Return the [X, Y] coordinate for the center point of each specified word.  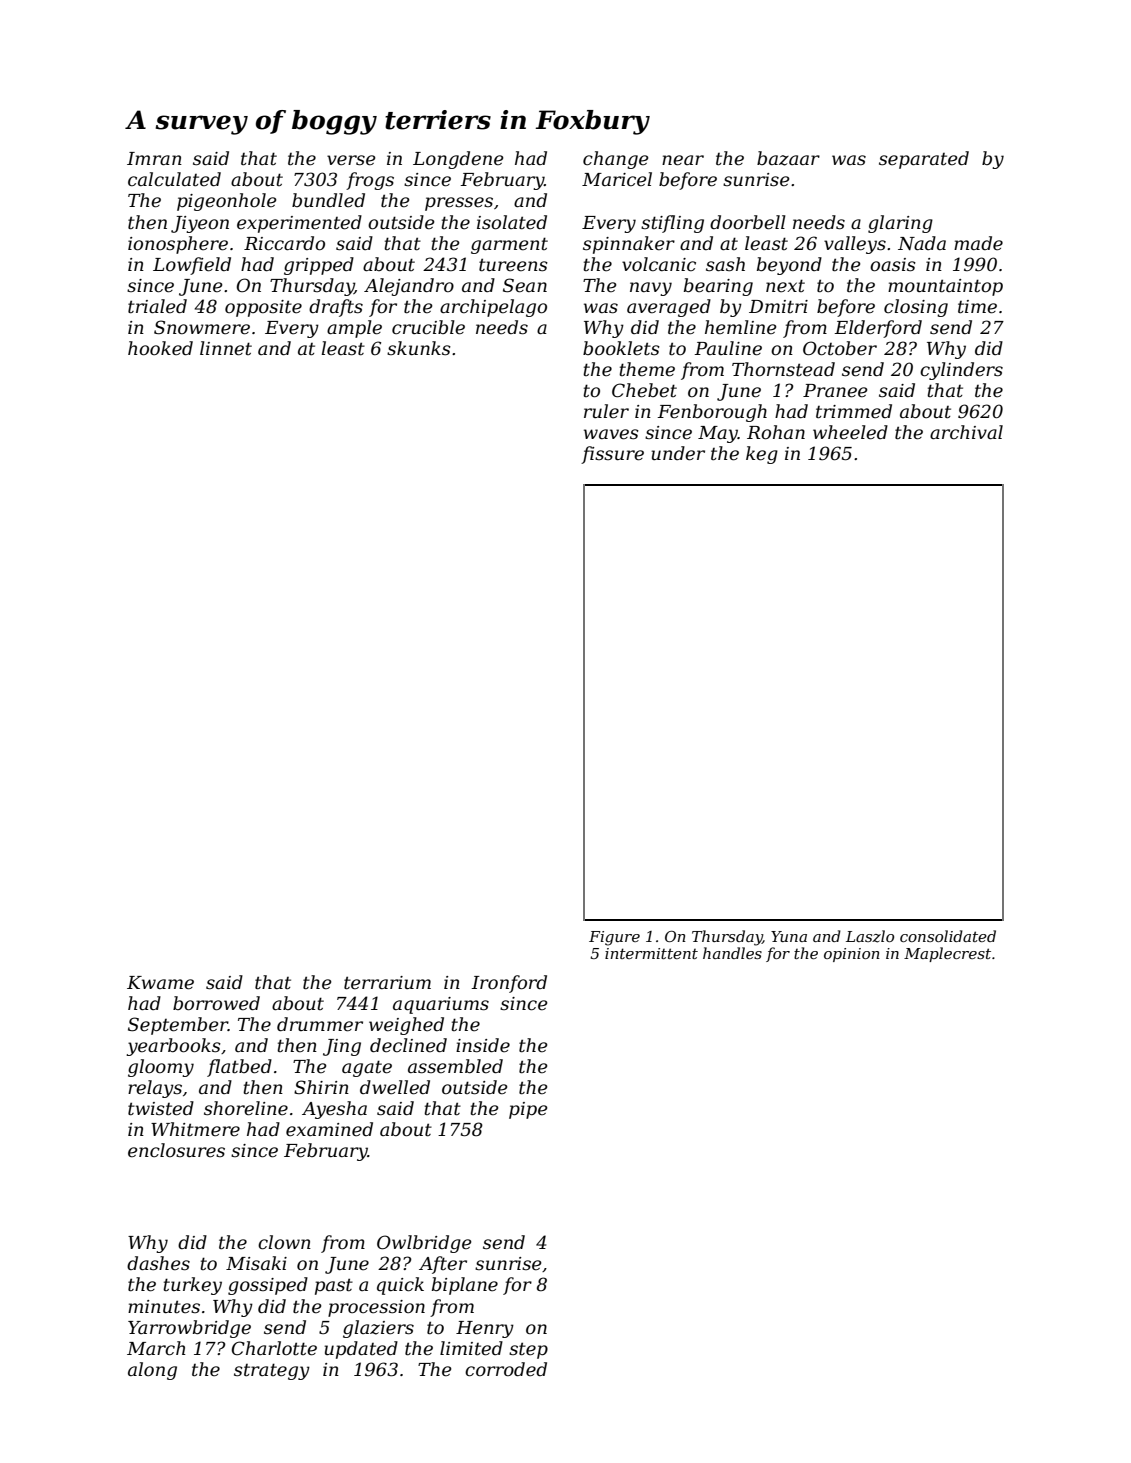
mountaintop [945, 287]
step [528, 1350]
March [156, 1348]
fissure [612, 455]
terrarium [387, 983]
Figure [614, 938]
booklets [621, 348]
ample [354, 329]
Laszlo [870, 936]
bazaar [788, 158]
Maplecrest [947, 954]
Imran [154, 158]
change [616, 160]
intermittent [651, 953]
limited [471, 1348]
